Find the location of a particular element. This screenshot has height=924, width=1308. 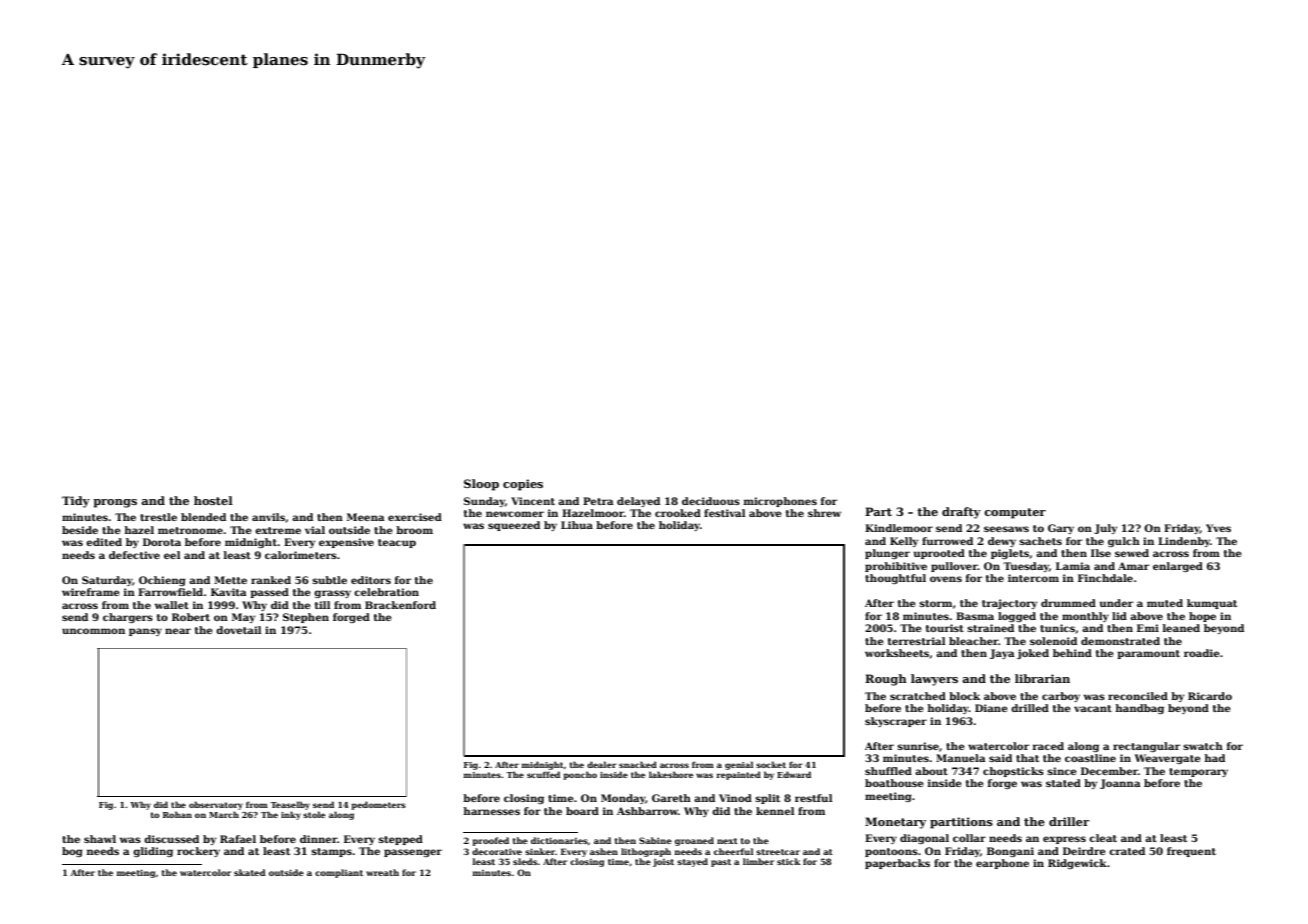

editors is located at coordinates (371, 580).
